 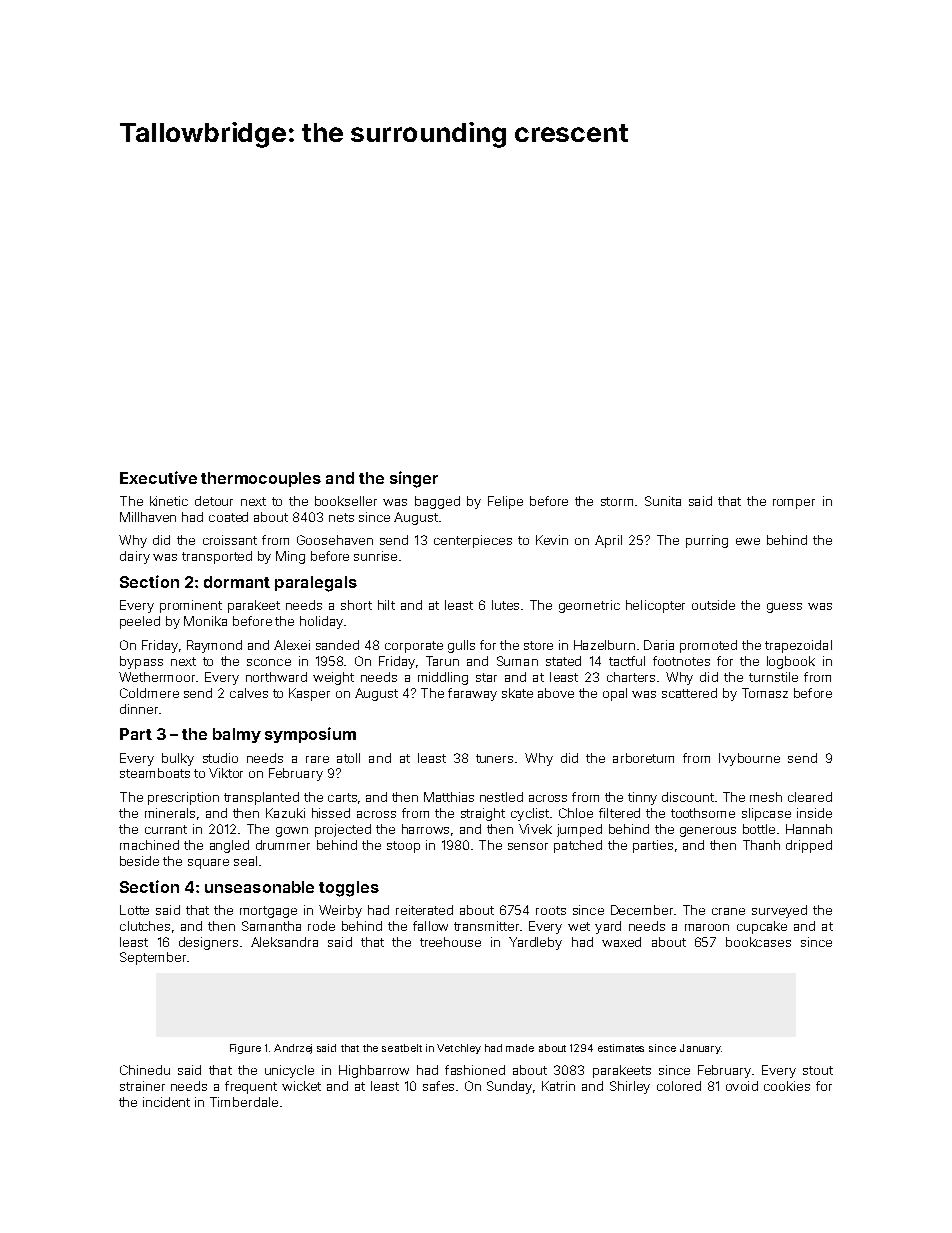 I want to click on Chinedu, so click(x=145, y=1070).
